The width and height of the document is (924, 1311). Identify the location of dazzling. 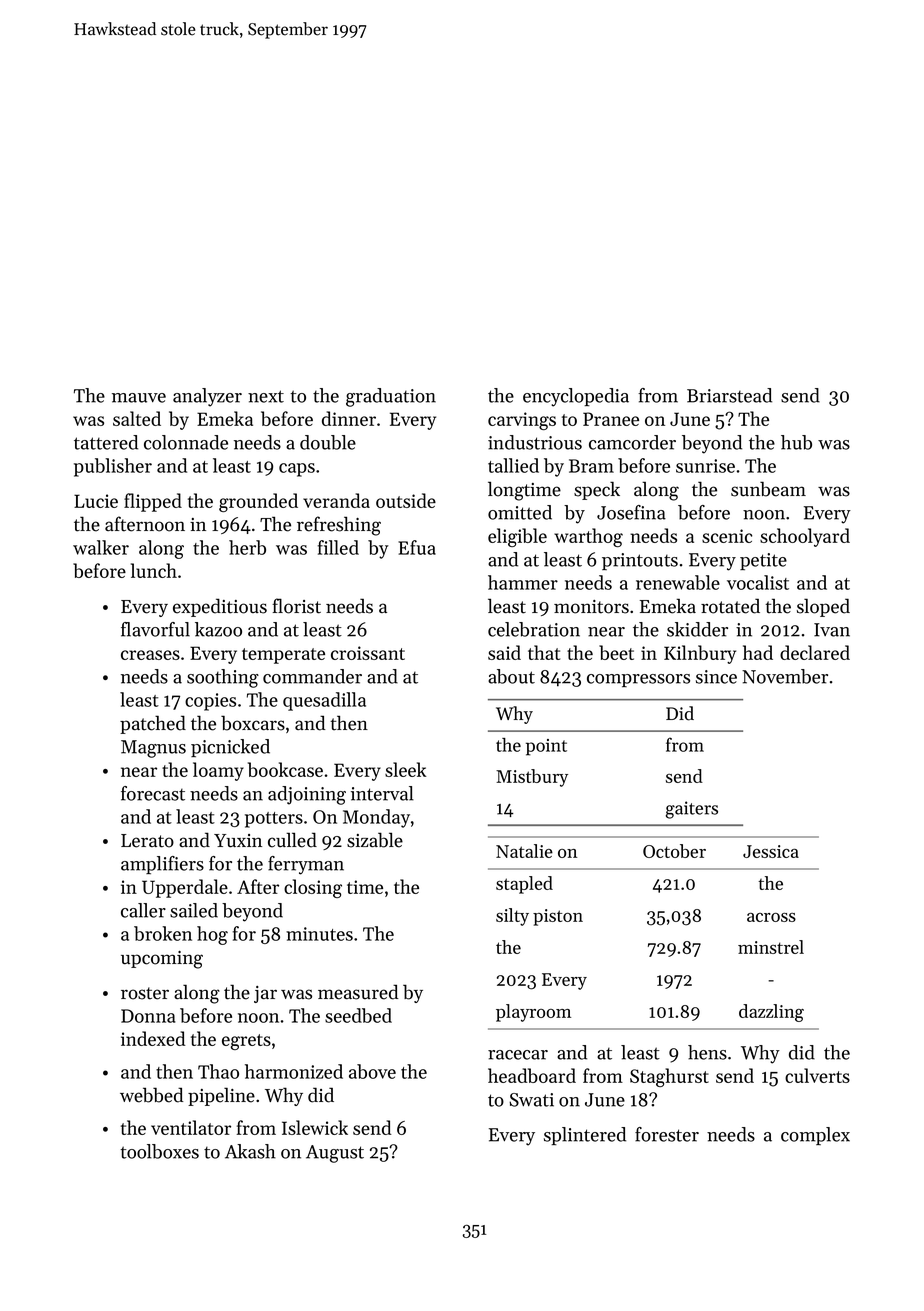
(771, 1013).
